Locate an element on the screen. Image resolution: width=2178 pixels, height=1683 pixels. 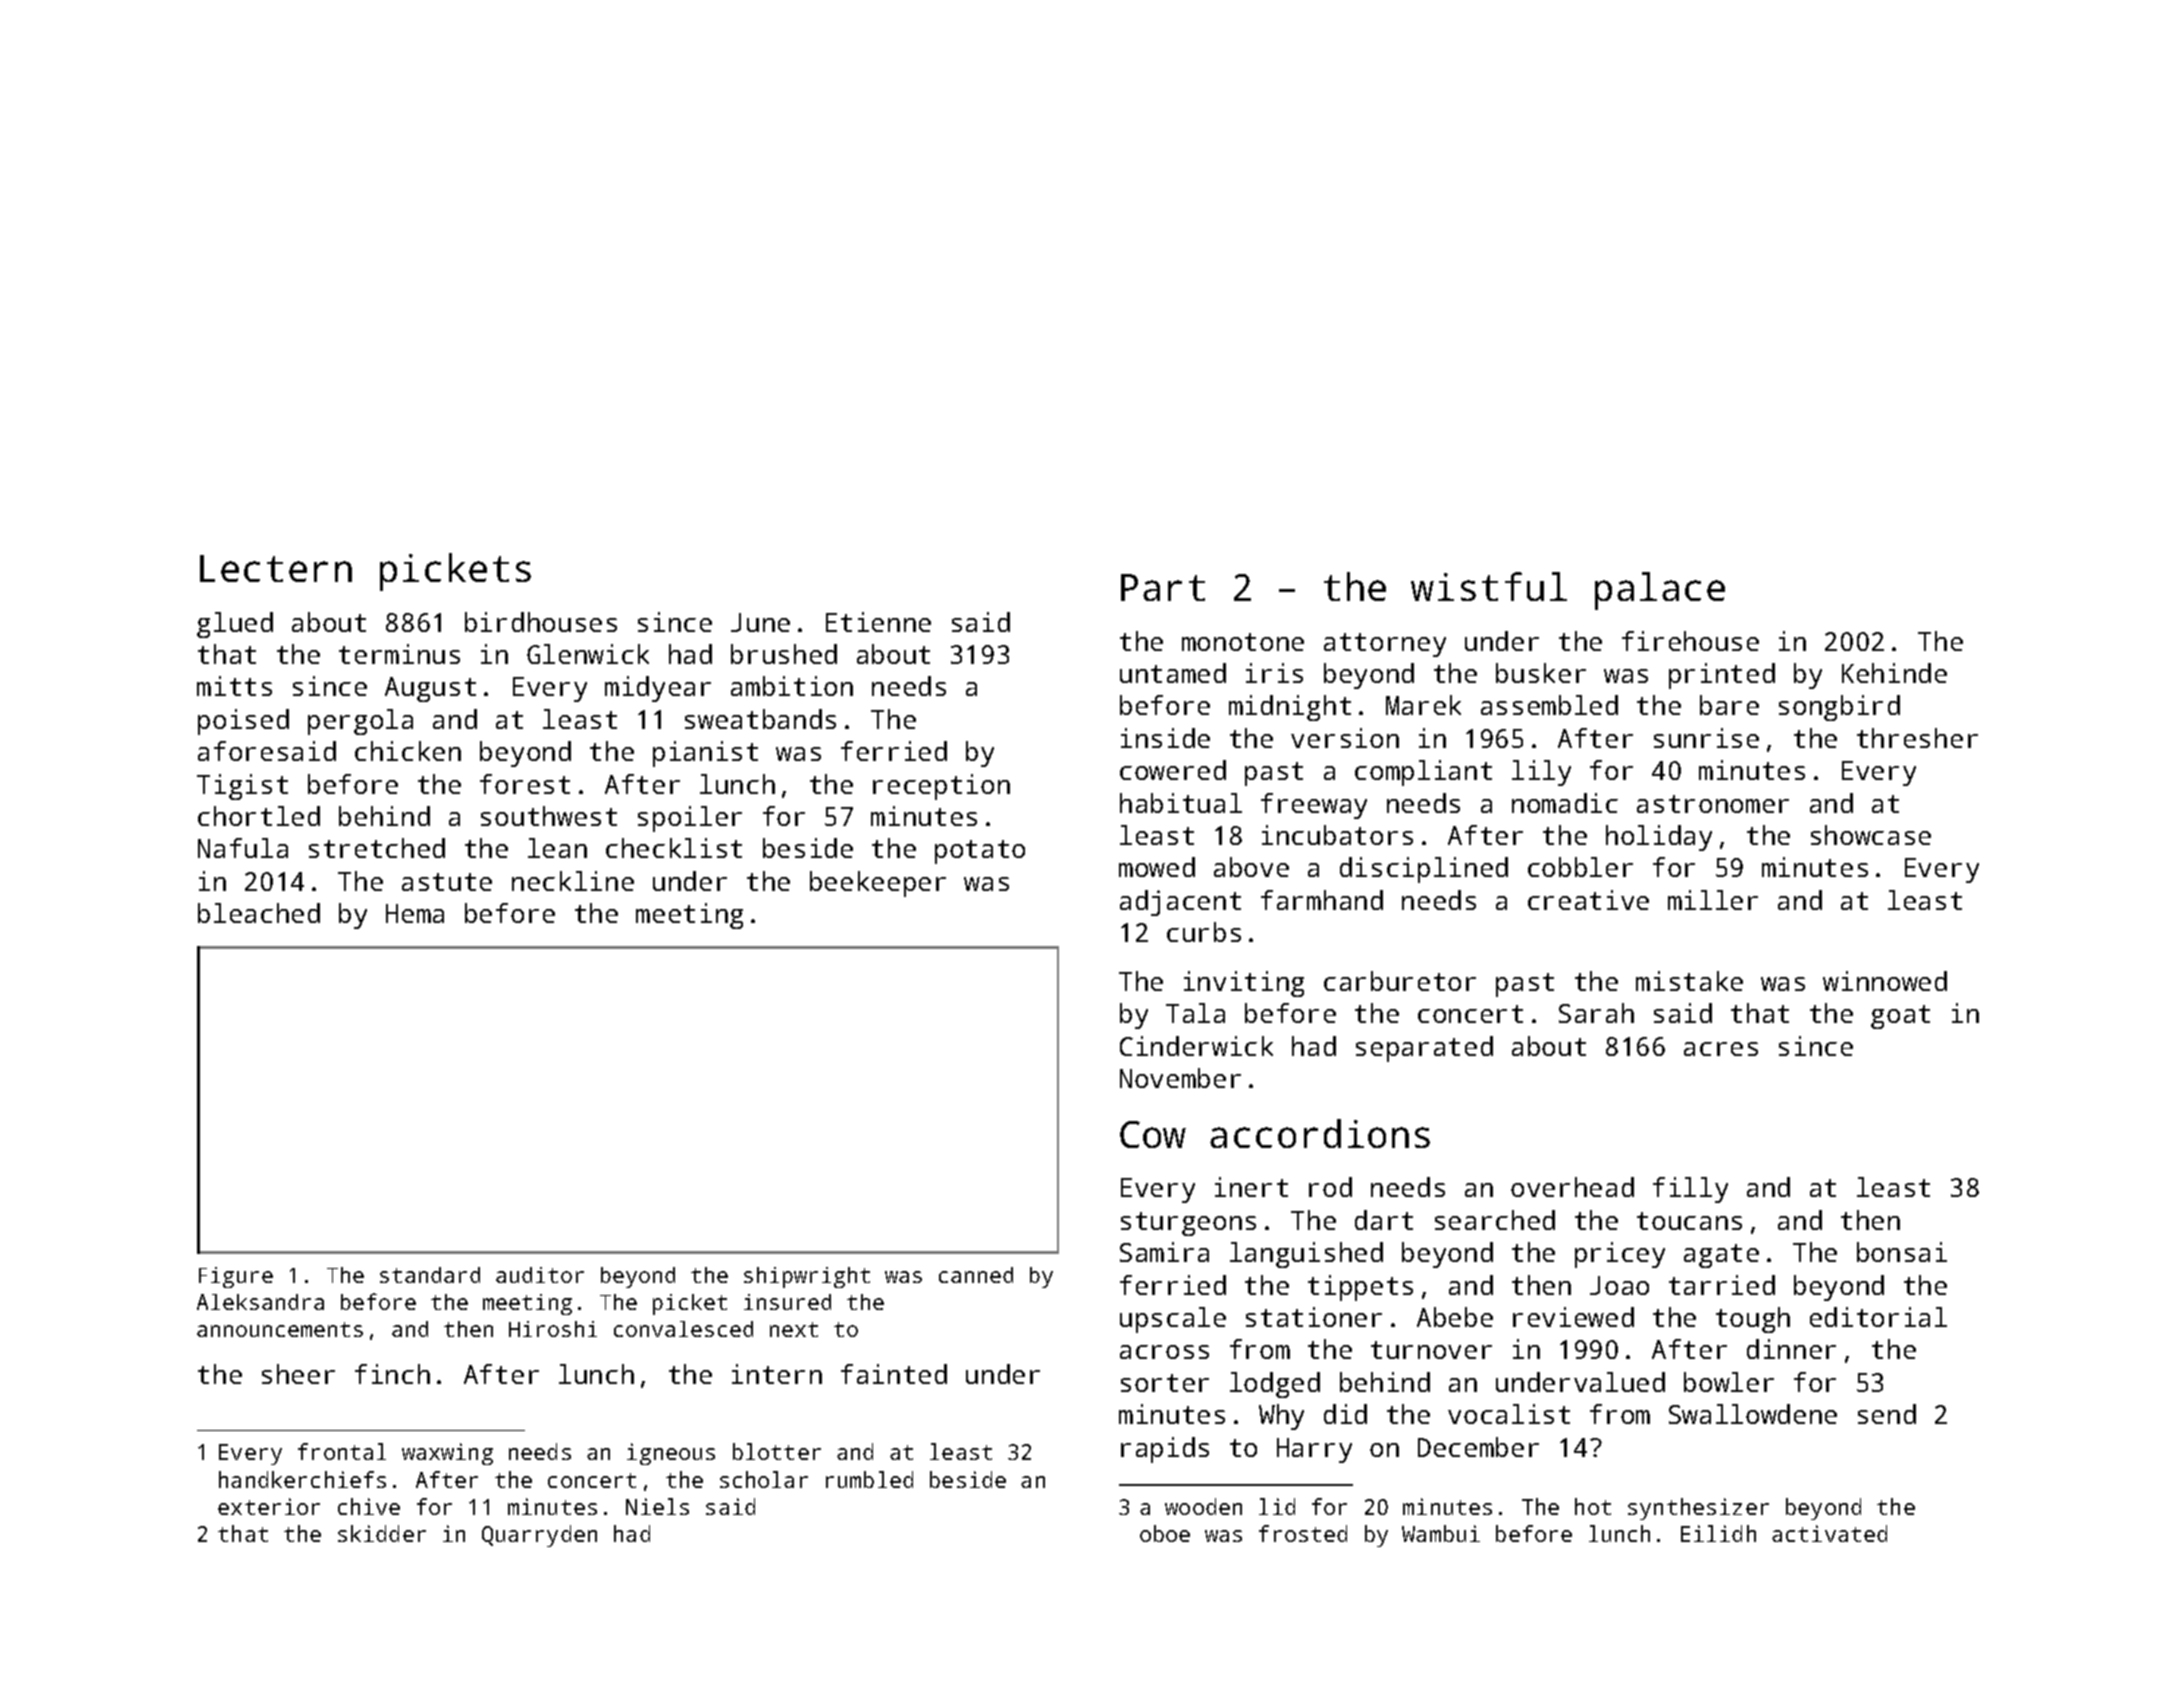
terminus is located at coordinates (399, 654).
